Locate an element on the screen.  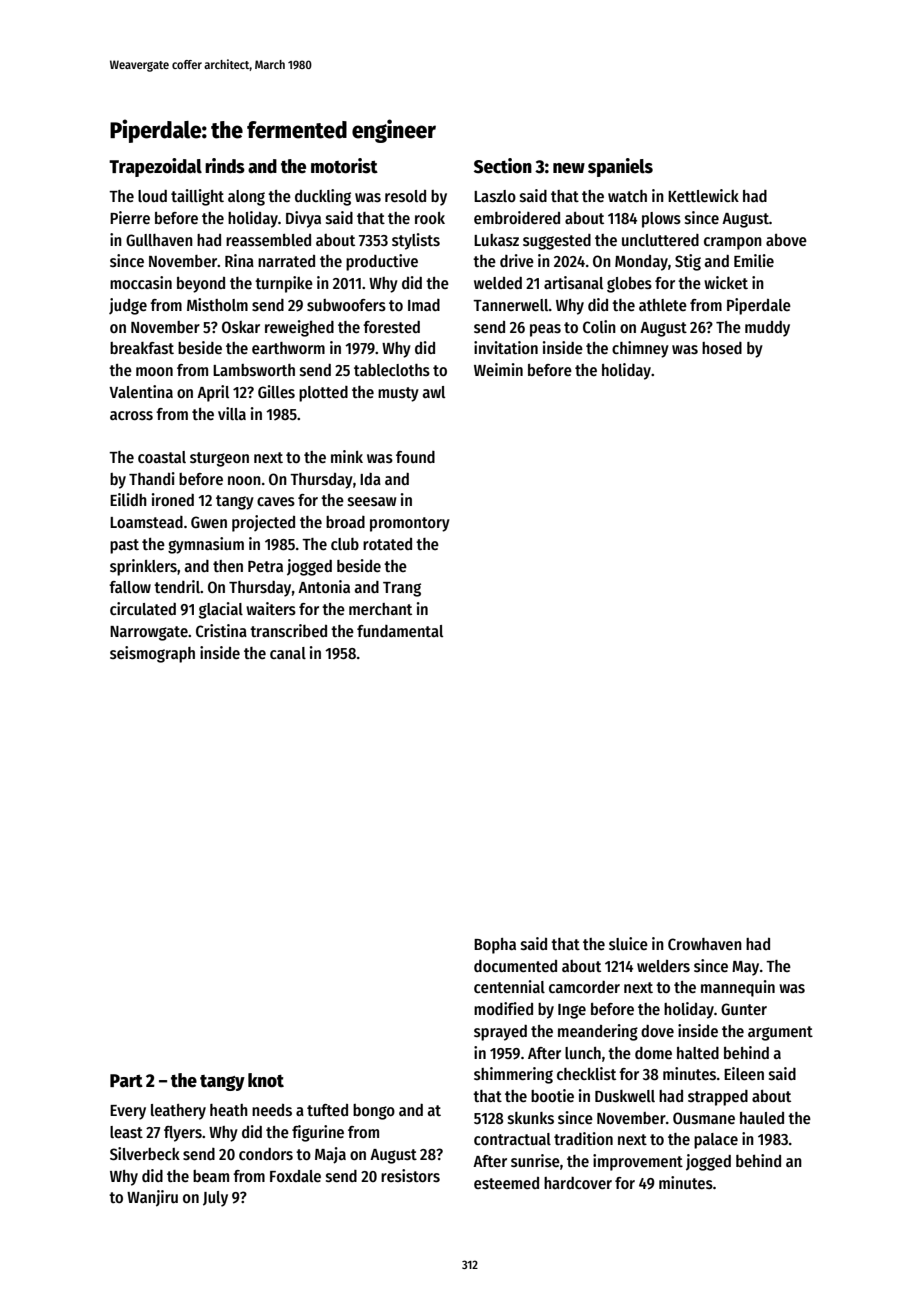
motorist is located at coordinates (344, 166).
